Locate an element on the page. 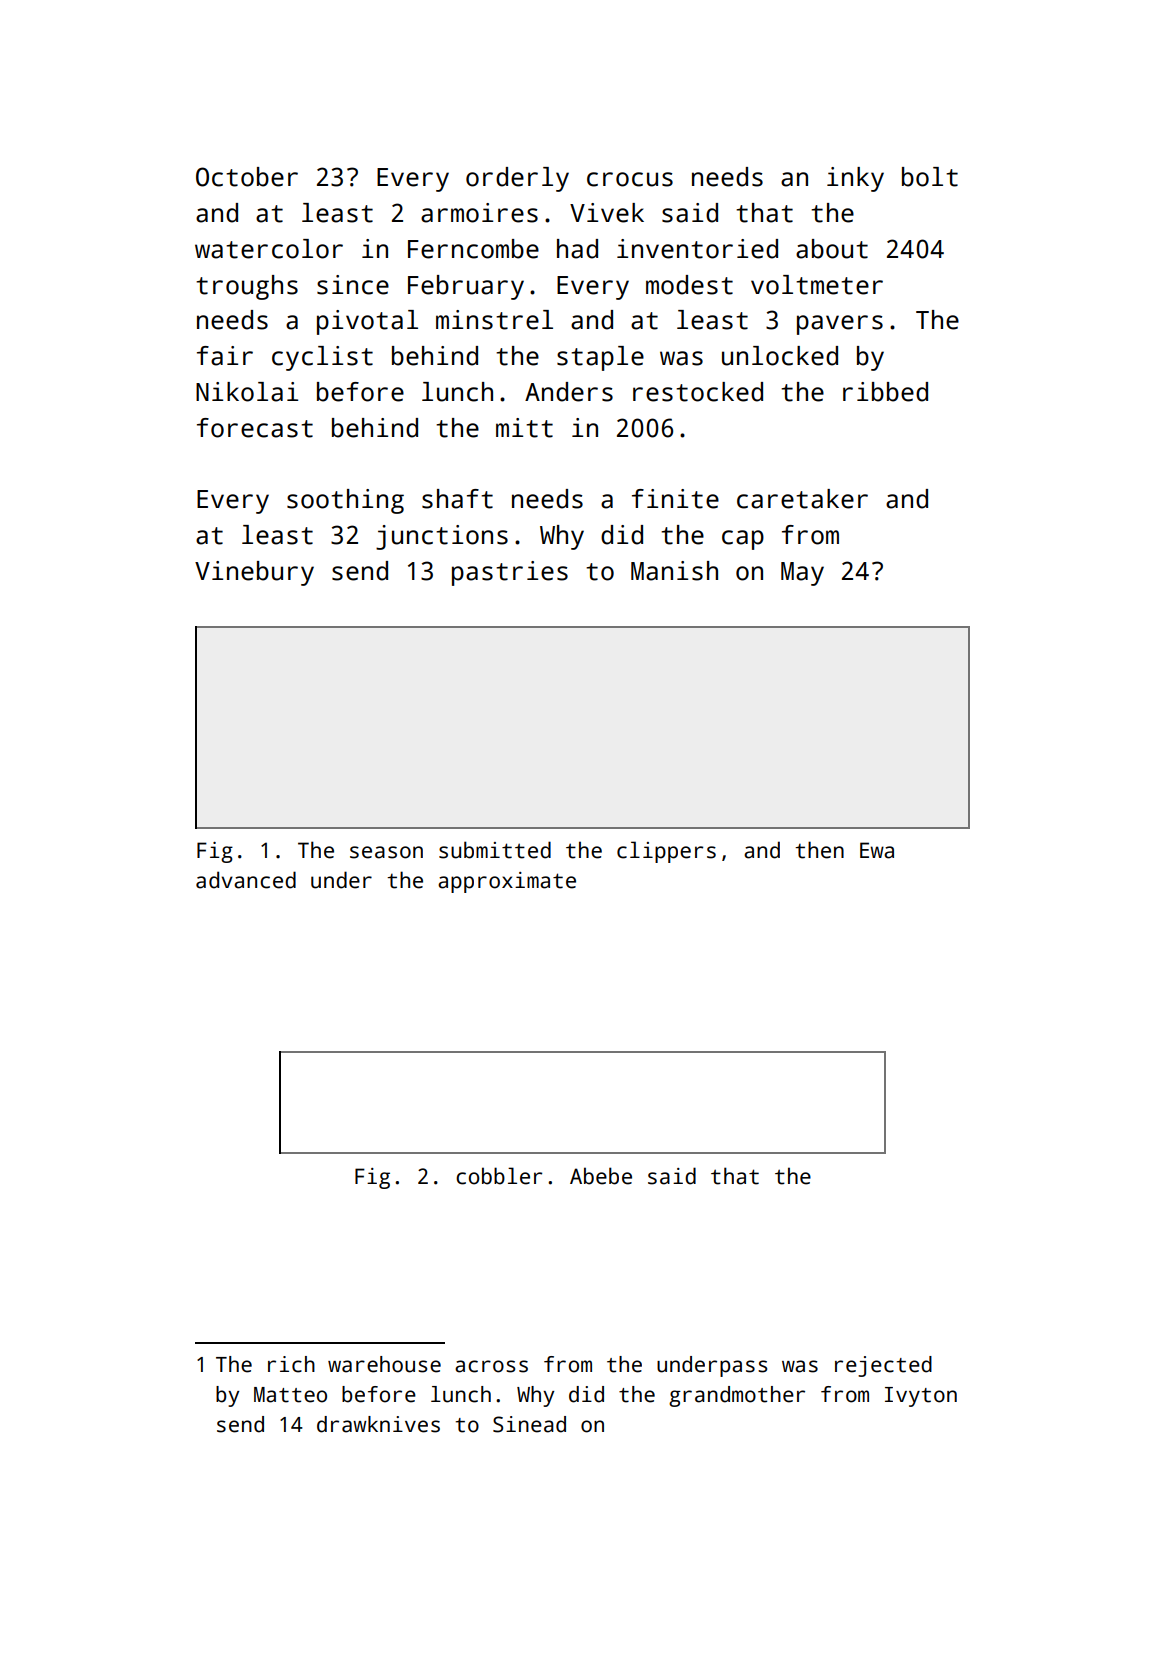 Image resolution: width=1165 pixels, height=1654 pixels. approximate is located at coordinates (507, 882).
